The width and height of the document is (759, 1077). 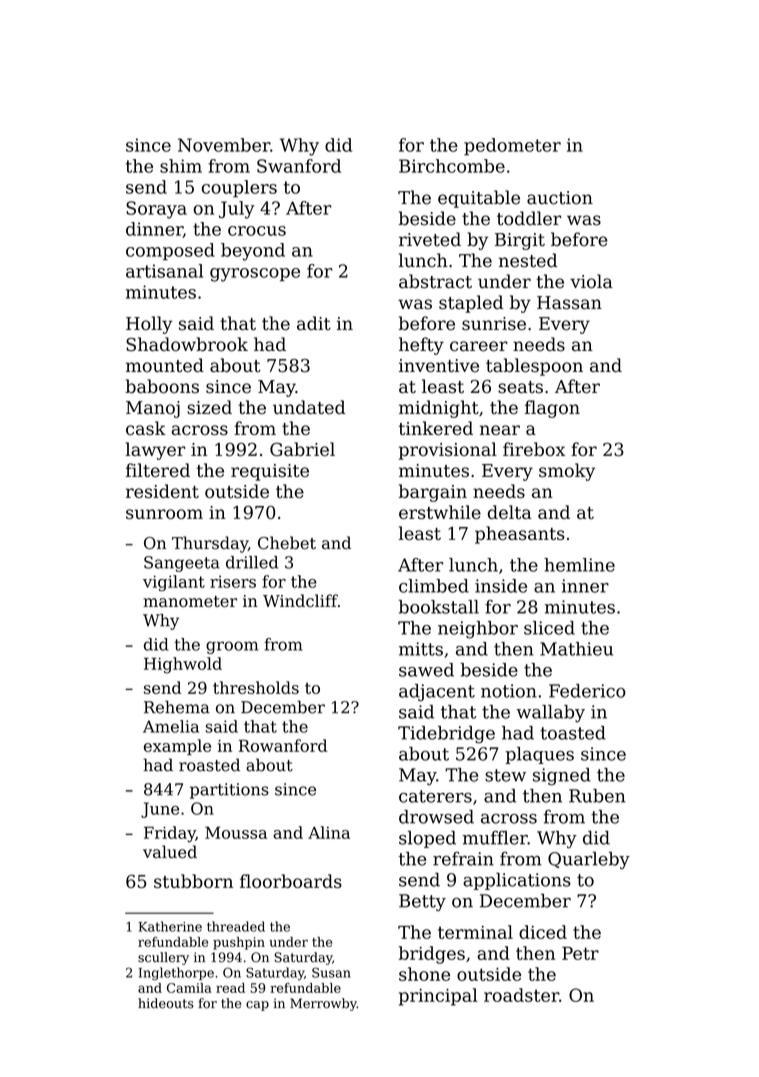 What do you see at coordinates (329, 832) in the document?
I see `Alina` at bounding box center [329, 832].
